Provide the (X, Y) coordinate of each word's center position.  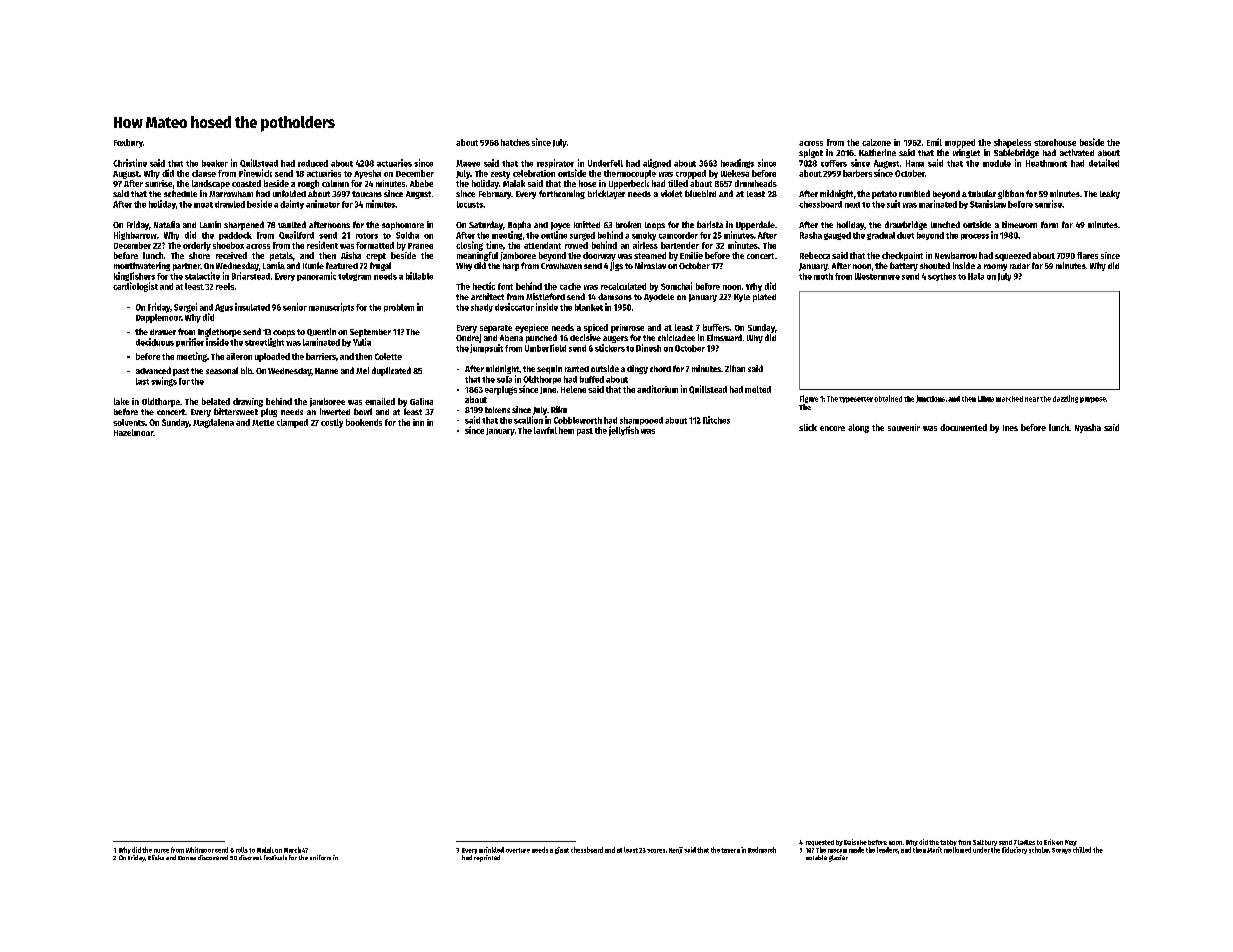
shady (482, 308)
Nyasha (1088, 428)
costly (332, 423)
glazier (838, 858)
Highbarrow (135, 235)
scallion (528, 420)
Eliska (156, 857)
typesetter (856, 400)
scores (656, 851)
